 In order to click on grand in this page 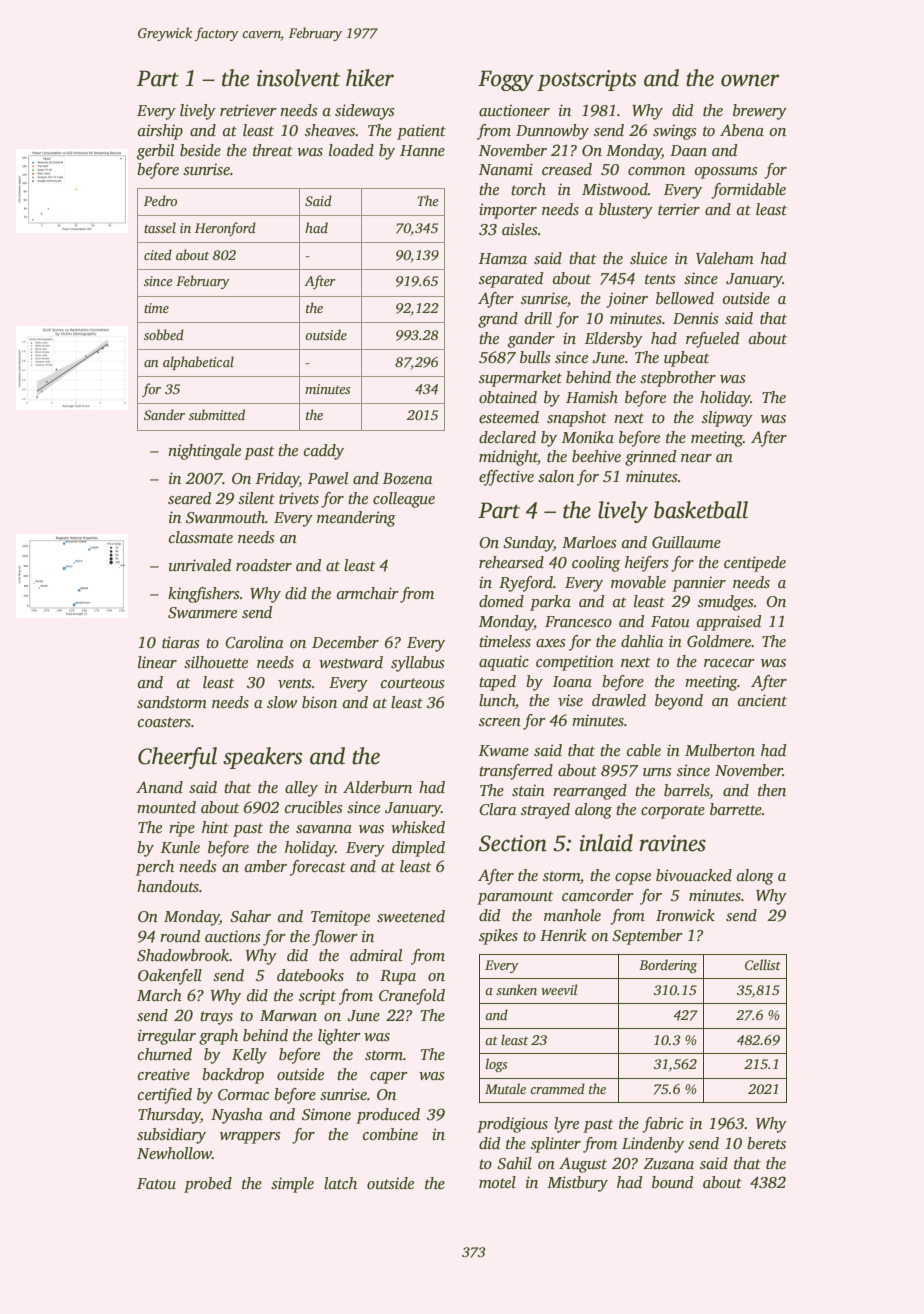, I will do `click(498, 320)`.
